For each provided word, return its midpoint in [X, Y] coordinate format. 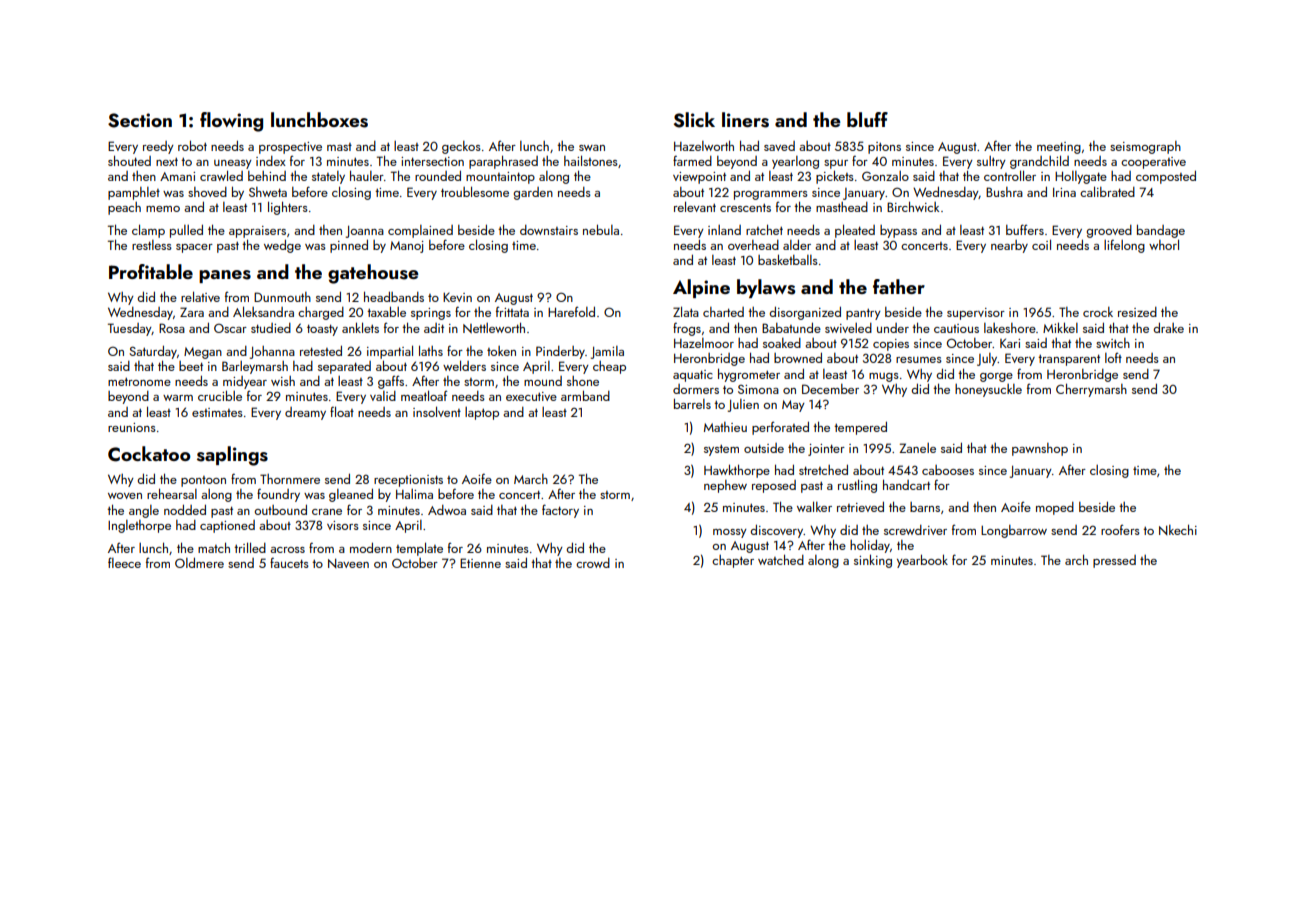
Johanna [272, 352]
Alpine [701, 288]
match [214, 547]
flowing [231, 122]
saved [779, 146]
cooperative [1153, 163]
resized [1137, 312]
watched [781, 559]
